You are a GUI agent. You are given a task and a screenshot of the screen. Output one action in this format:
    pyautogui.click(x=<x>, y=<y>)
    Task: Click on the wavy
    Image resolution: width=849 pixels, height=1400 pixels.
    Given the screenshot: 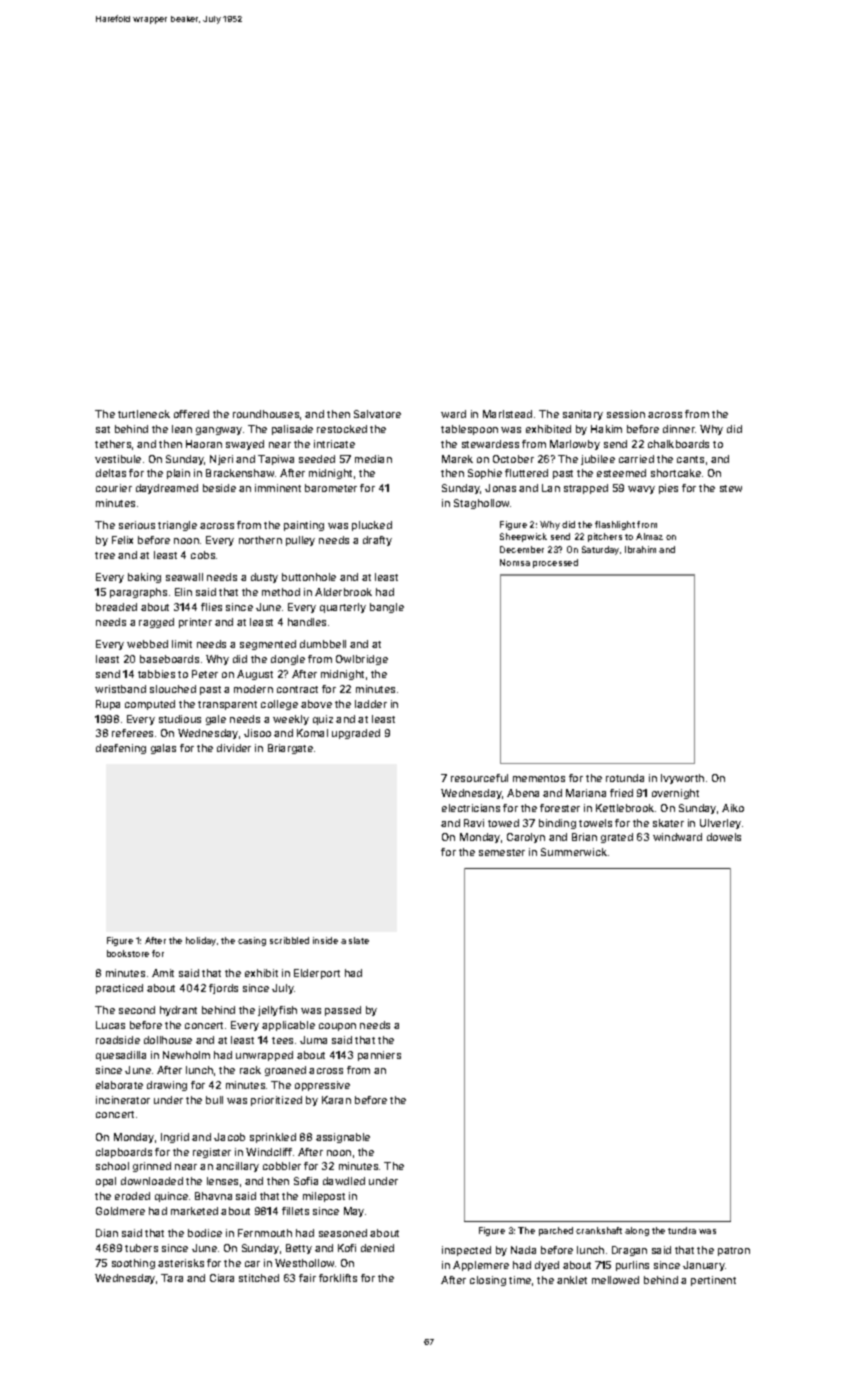 What is the action you would take?
    pyautogui.click(x=641, y=490)
